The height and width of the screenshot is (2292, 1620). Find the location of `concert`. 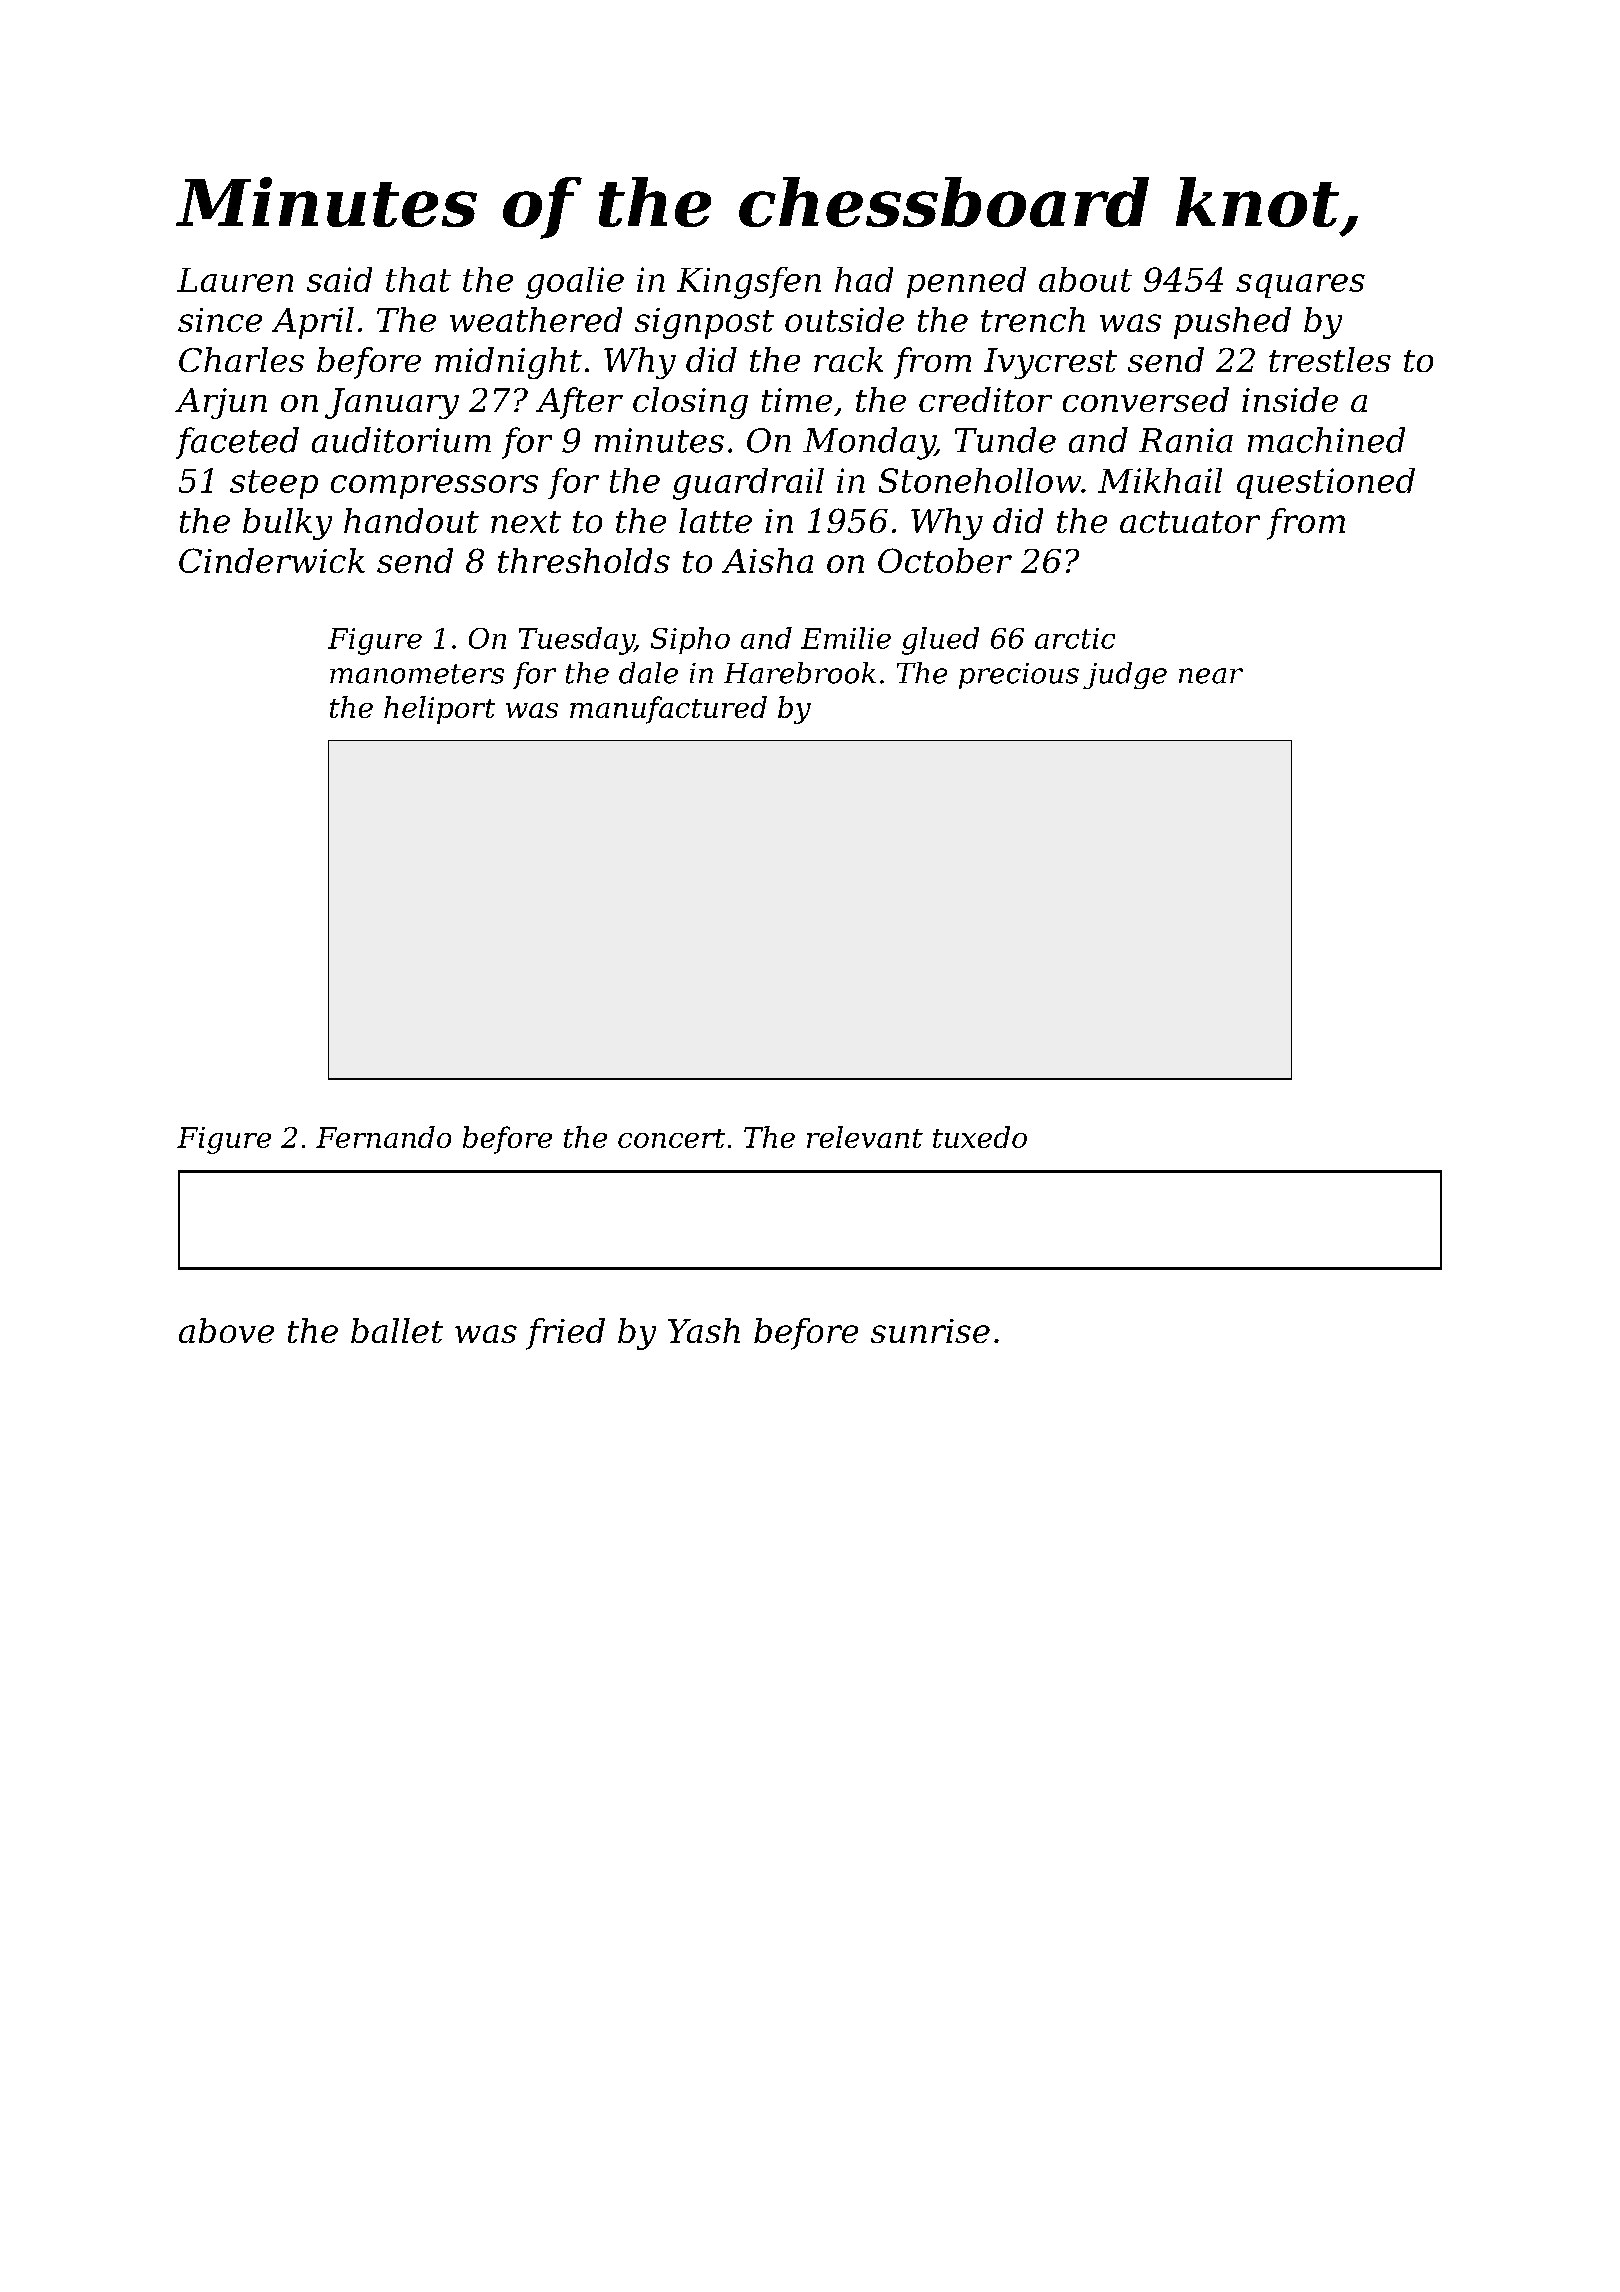

concert is located at coordinates (671, 1138).
